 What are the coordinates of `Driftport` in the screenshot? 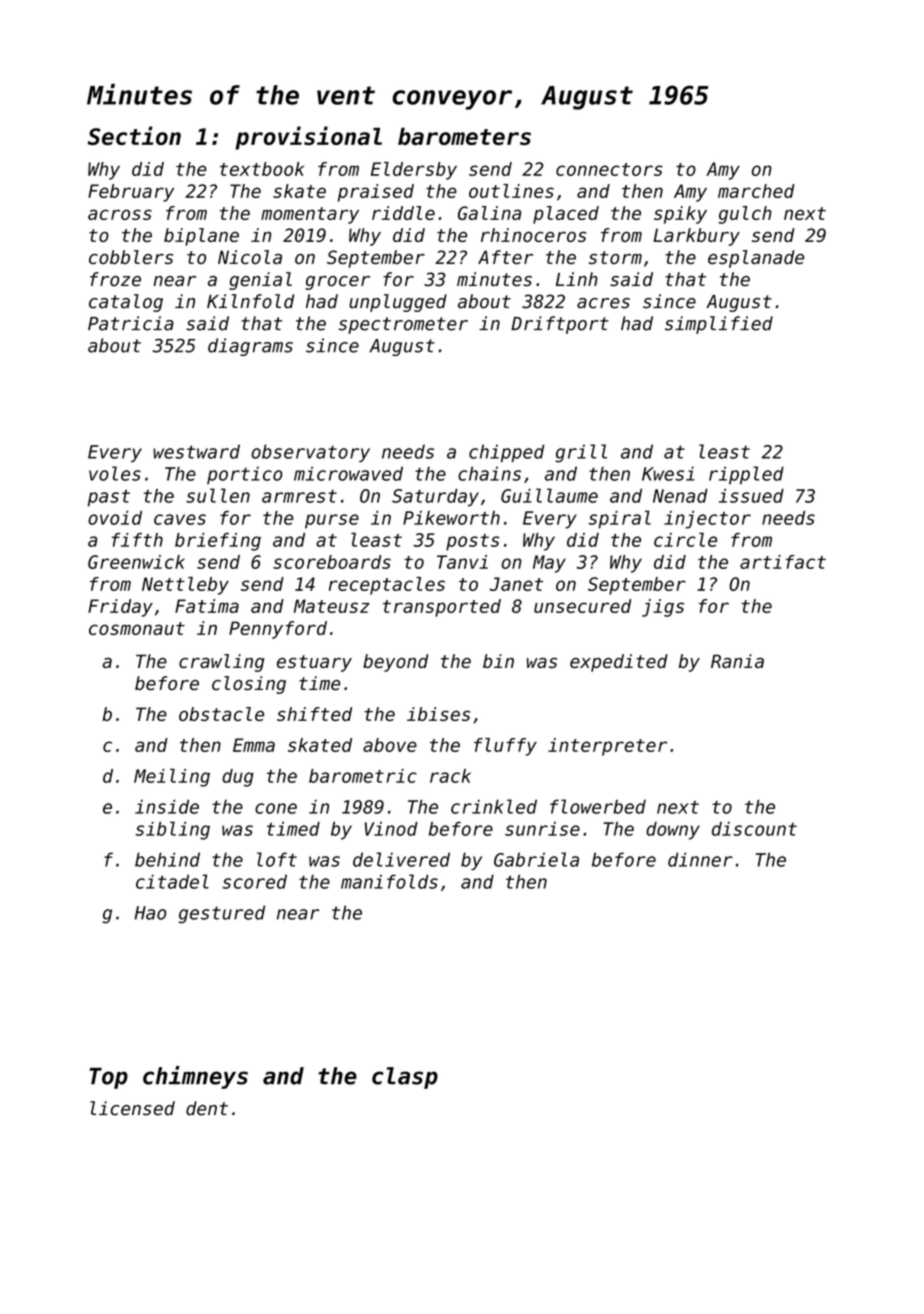 It's located at (560, 325).
